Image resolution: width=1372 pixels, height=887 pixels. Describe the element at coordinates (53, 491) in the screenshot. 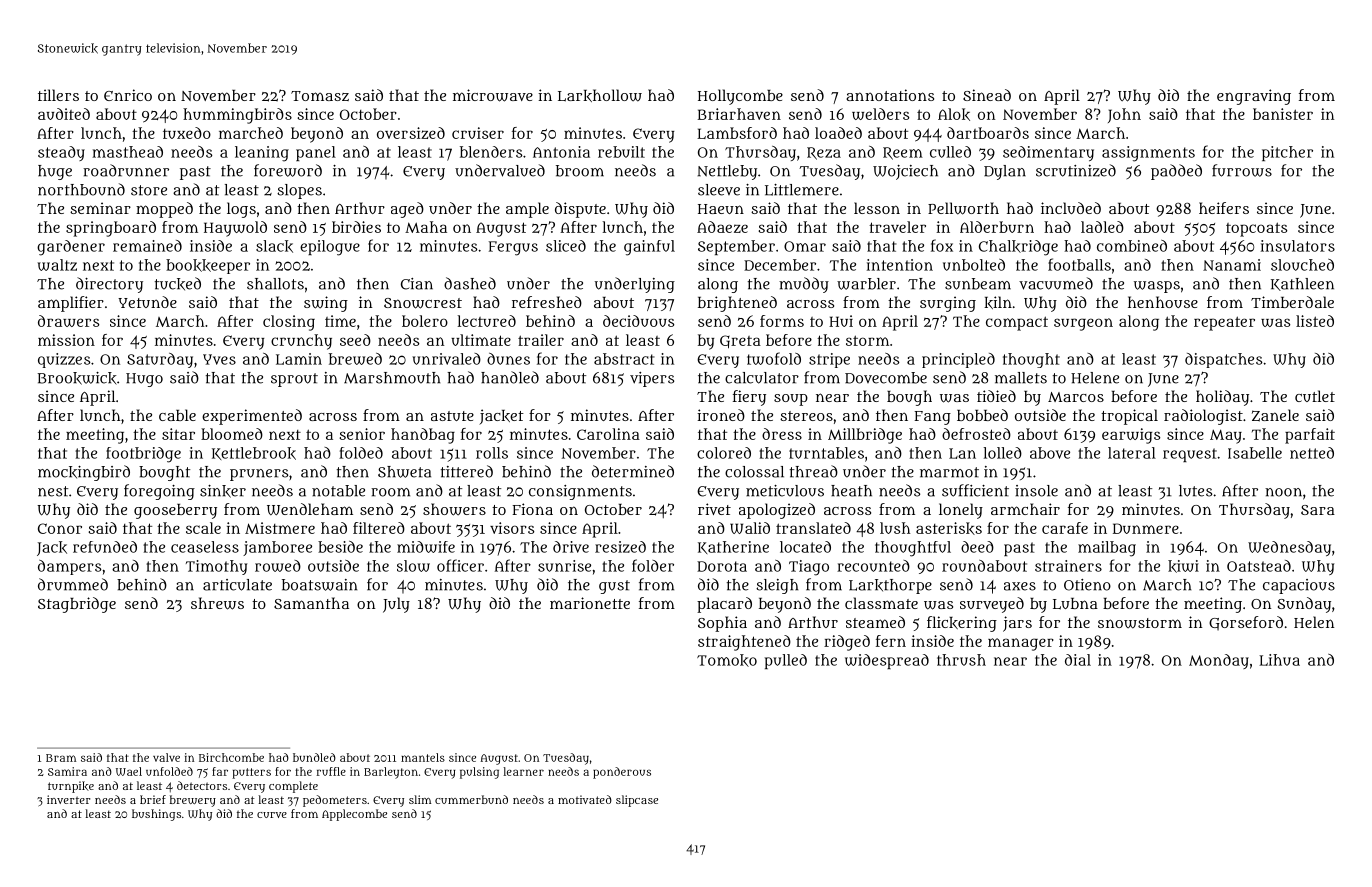

I see `nest` at that location.
